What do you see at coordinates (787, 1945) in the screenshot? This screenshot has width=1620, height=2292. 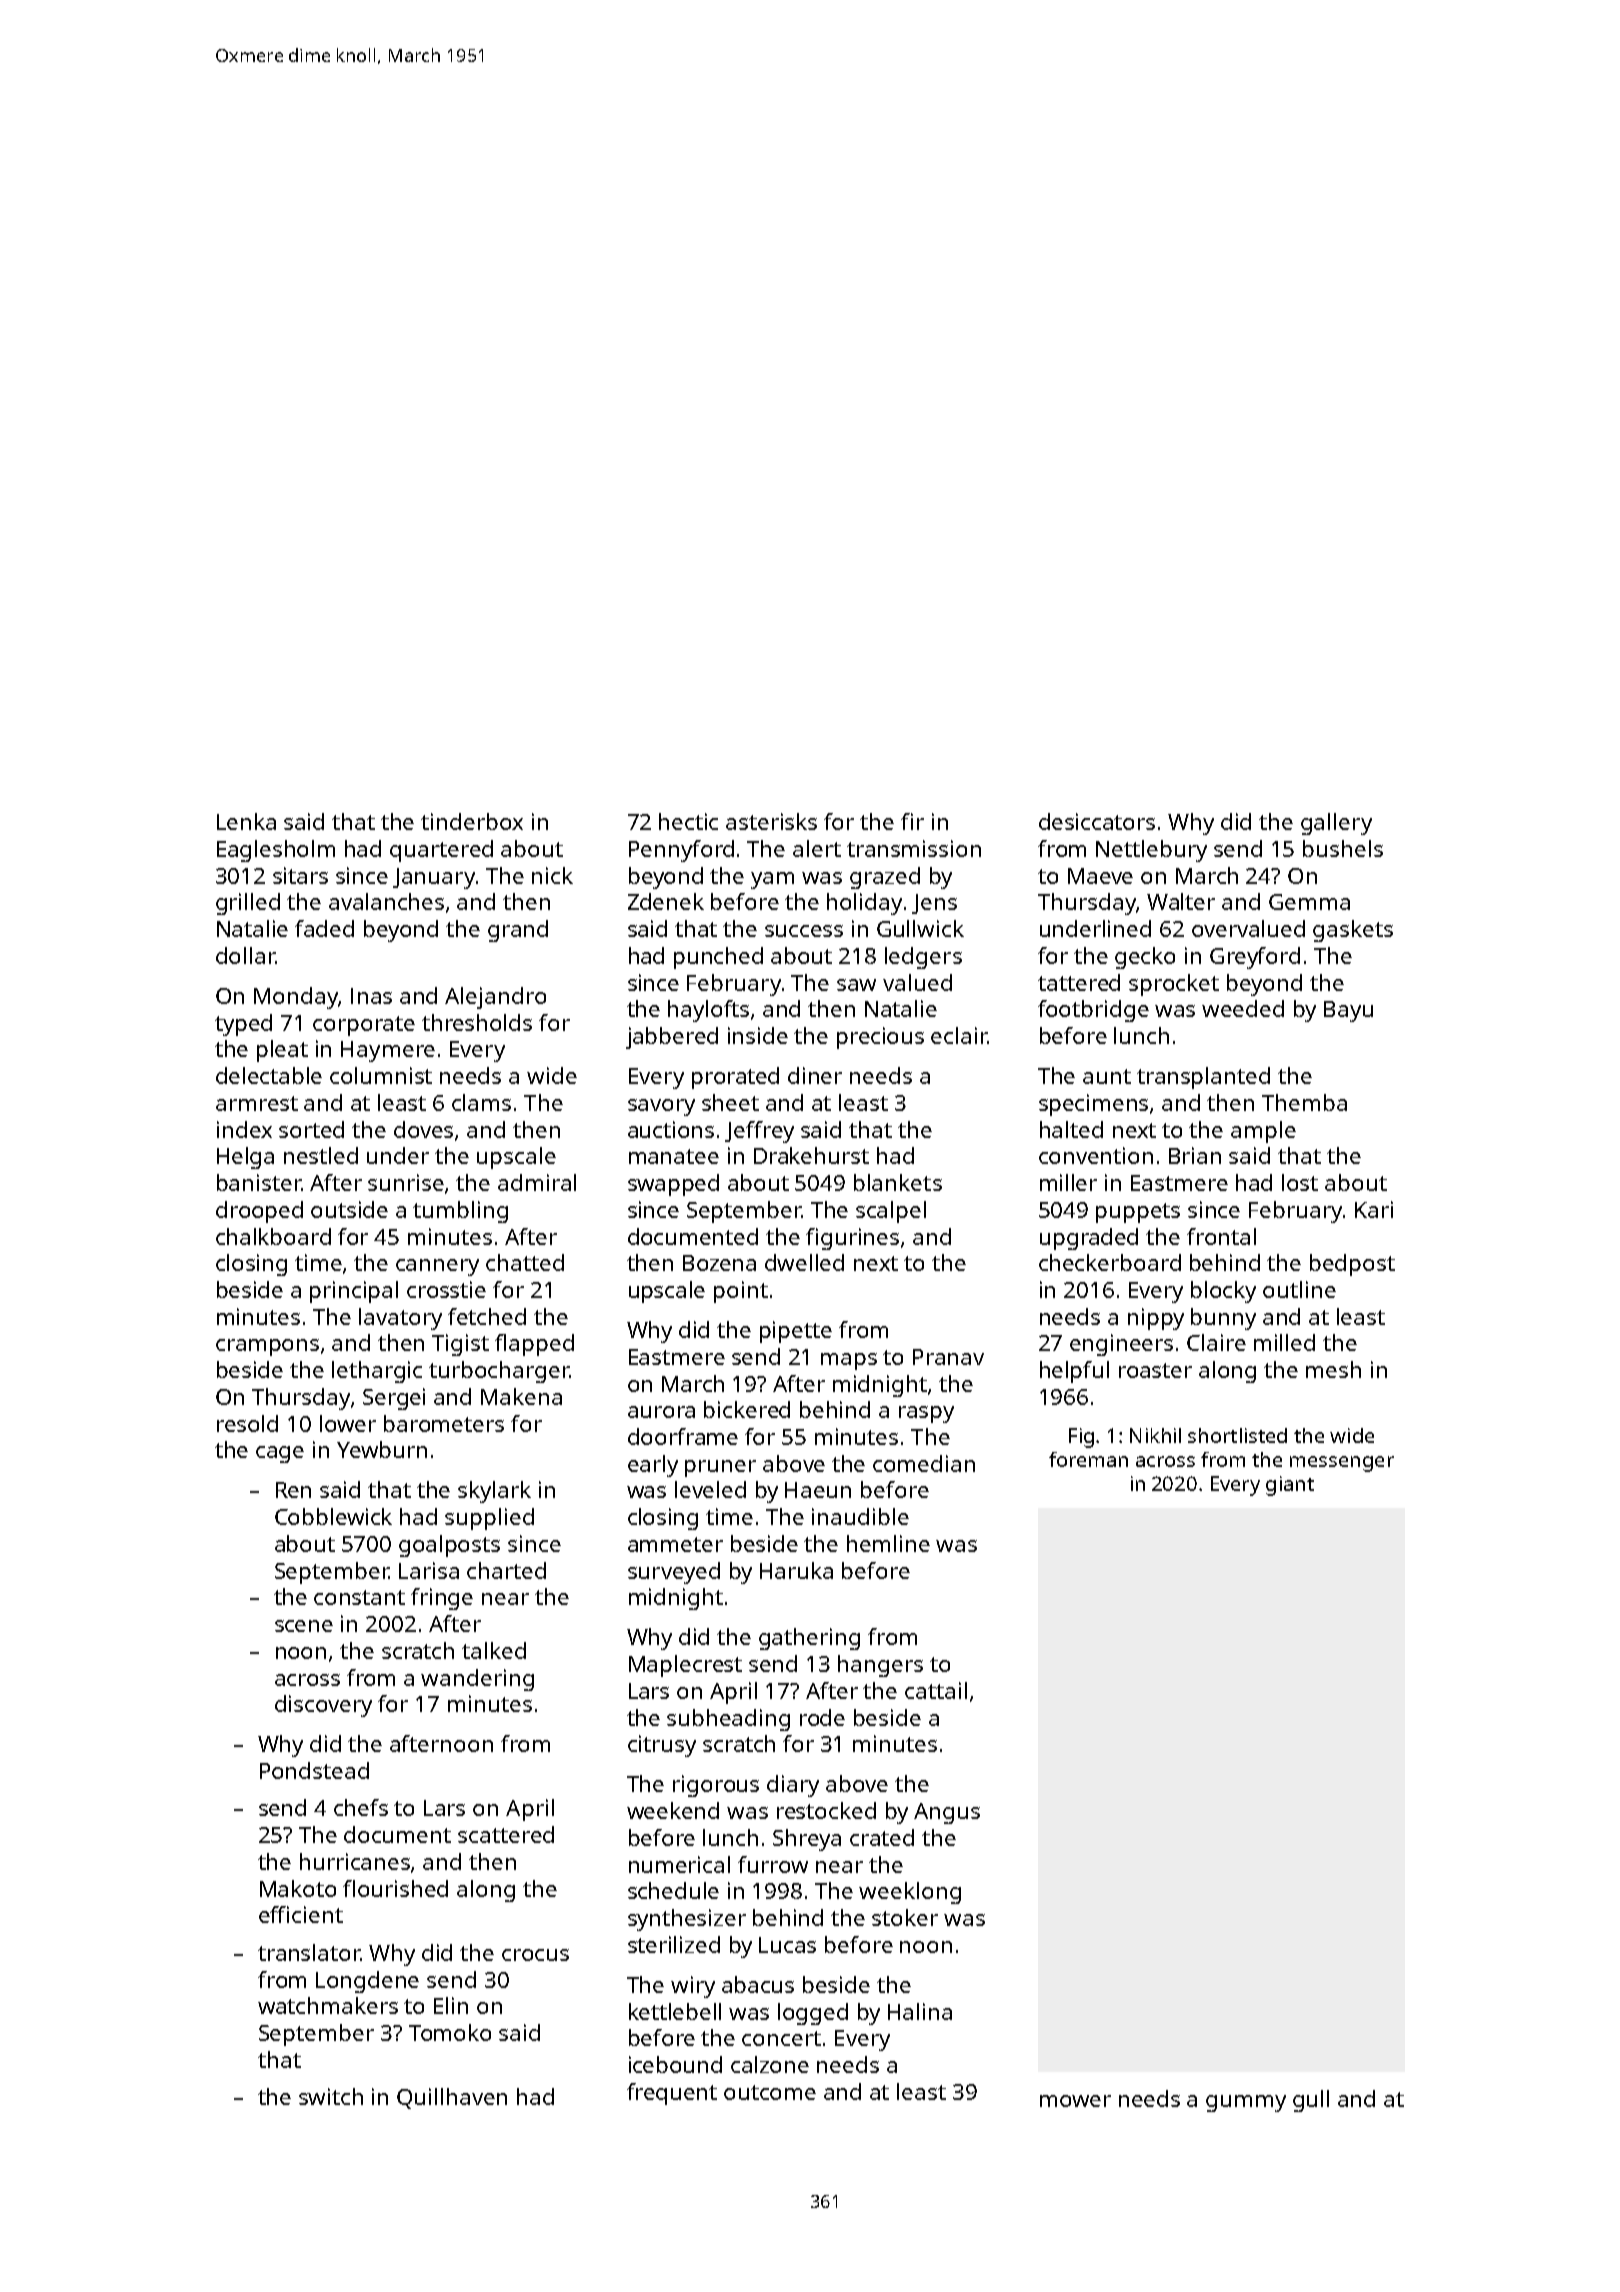 I see `Lucas` at bounding box center [787, 1945].
